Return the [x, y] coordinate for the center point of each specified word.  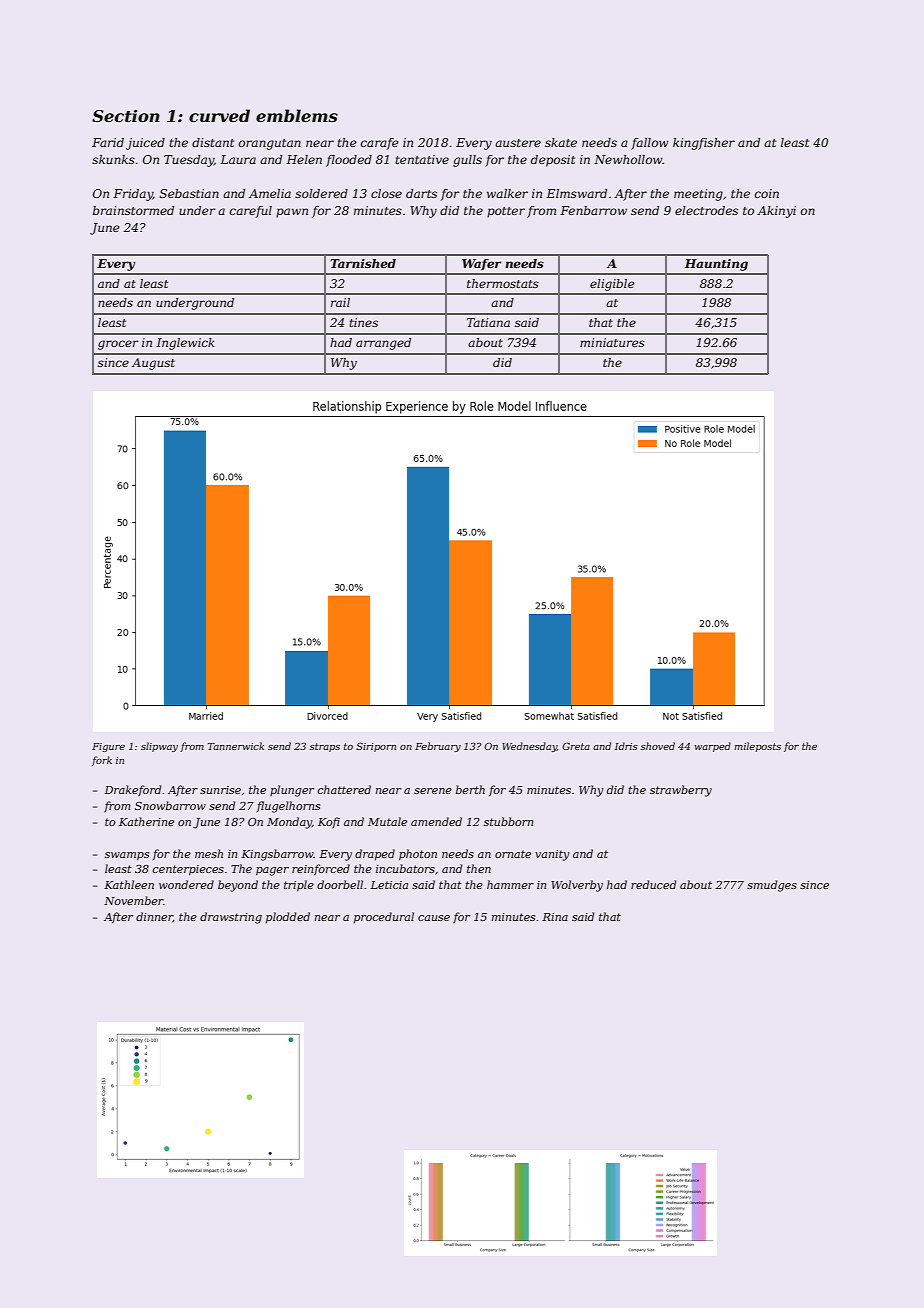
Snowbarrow [170, 805]
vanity [552, 855]
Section [126, 115]
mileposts [757, 747]
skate [561, 142]
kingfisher [704, 144]
